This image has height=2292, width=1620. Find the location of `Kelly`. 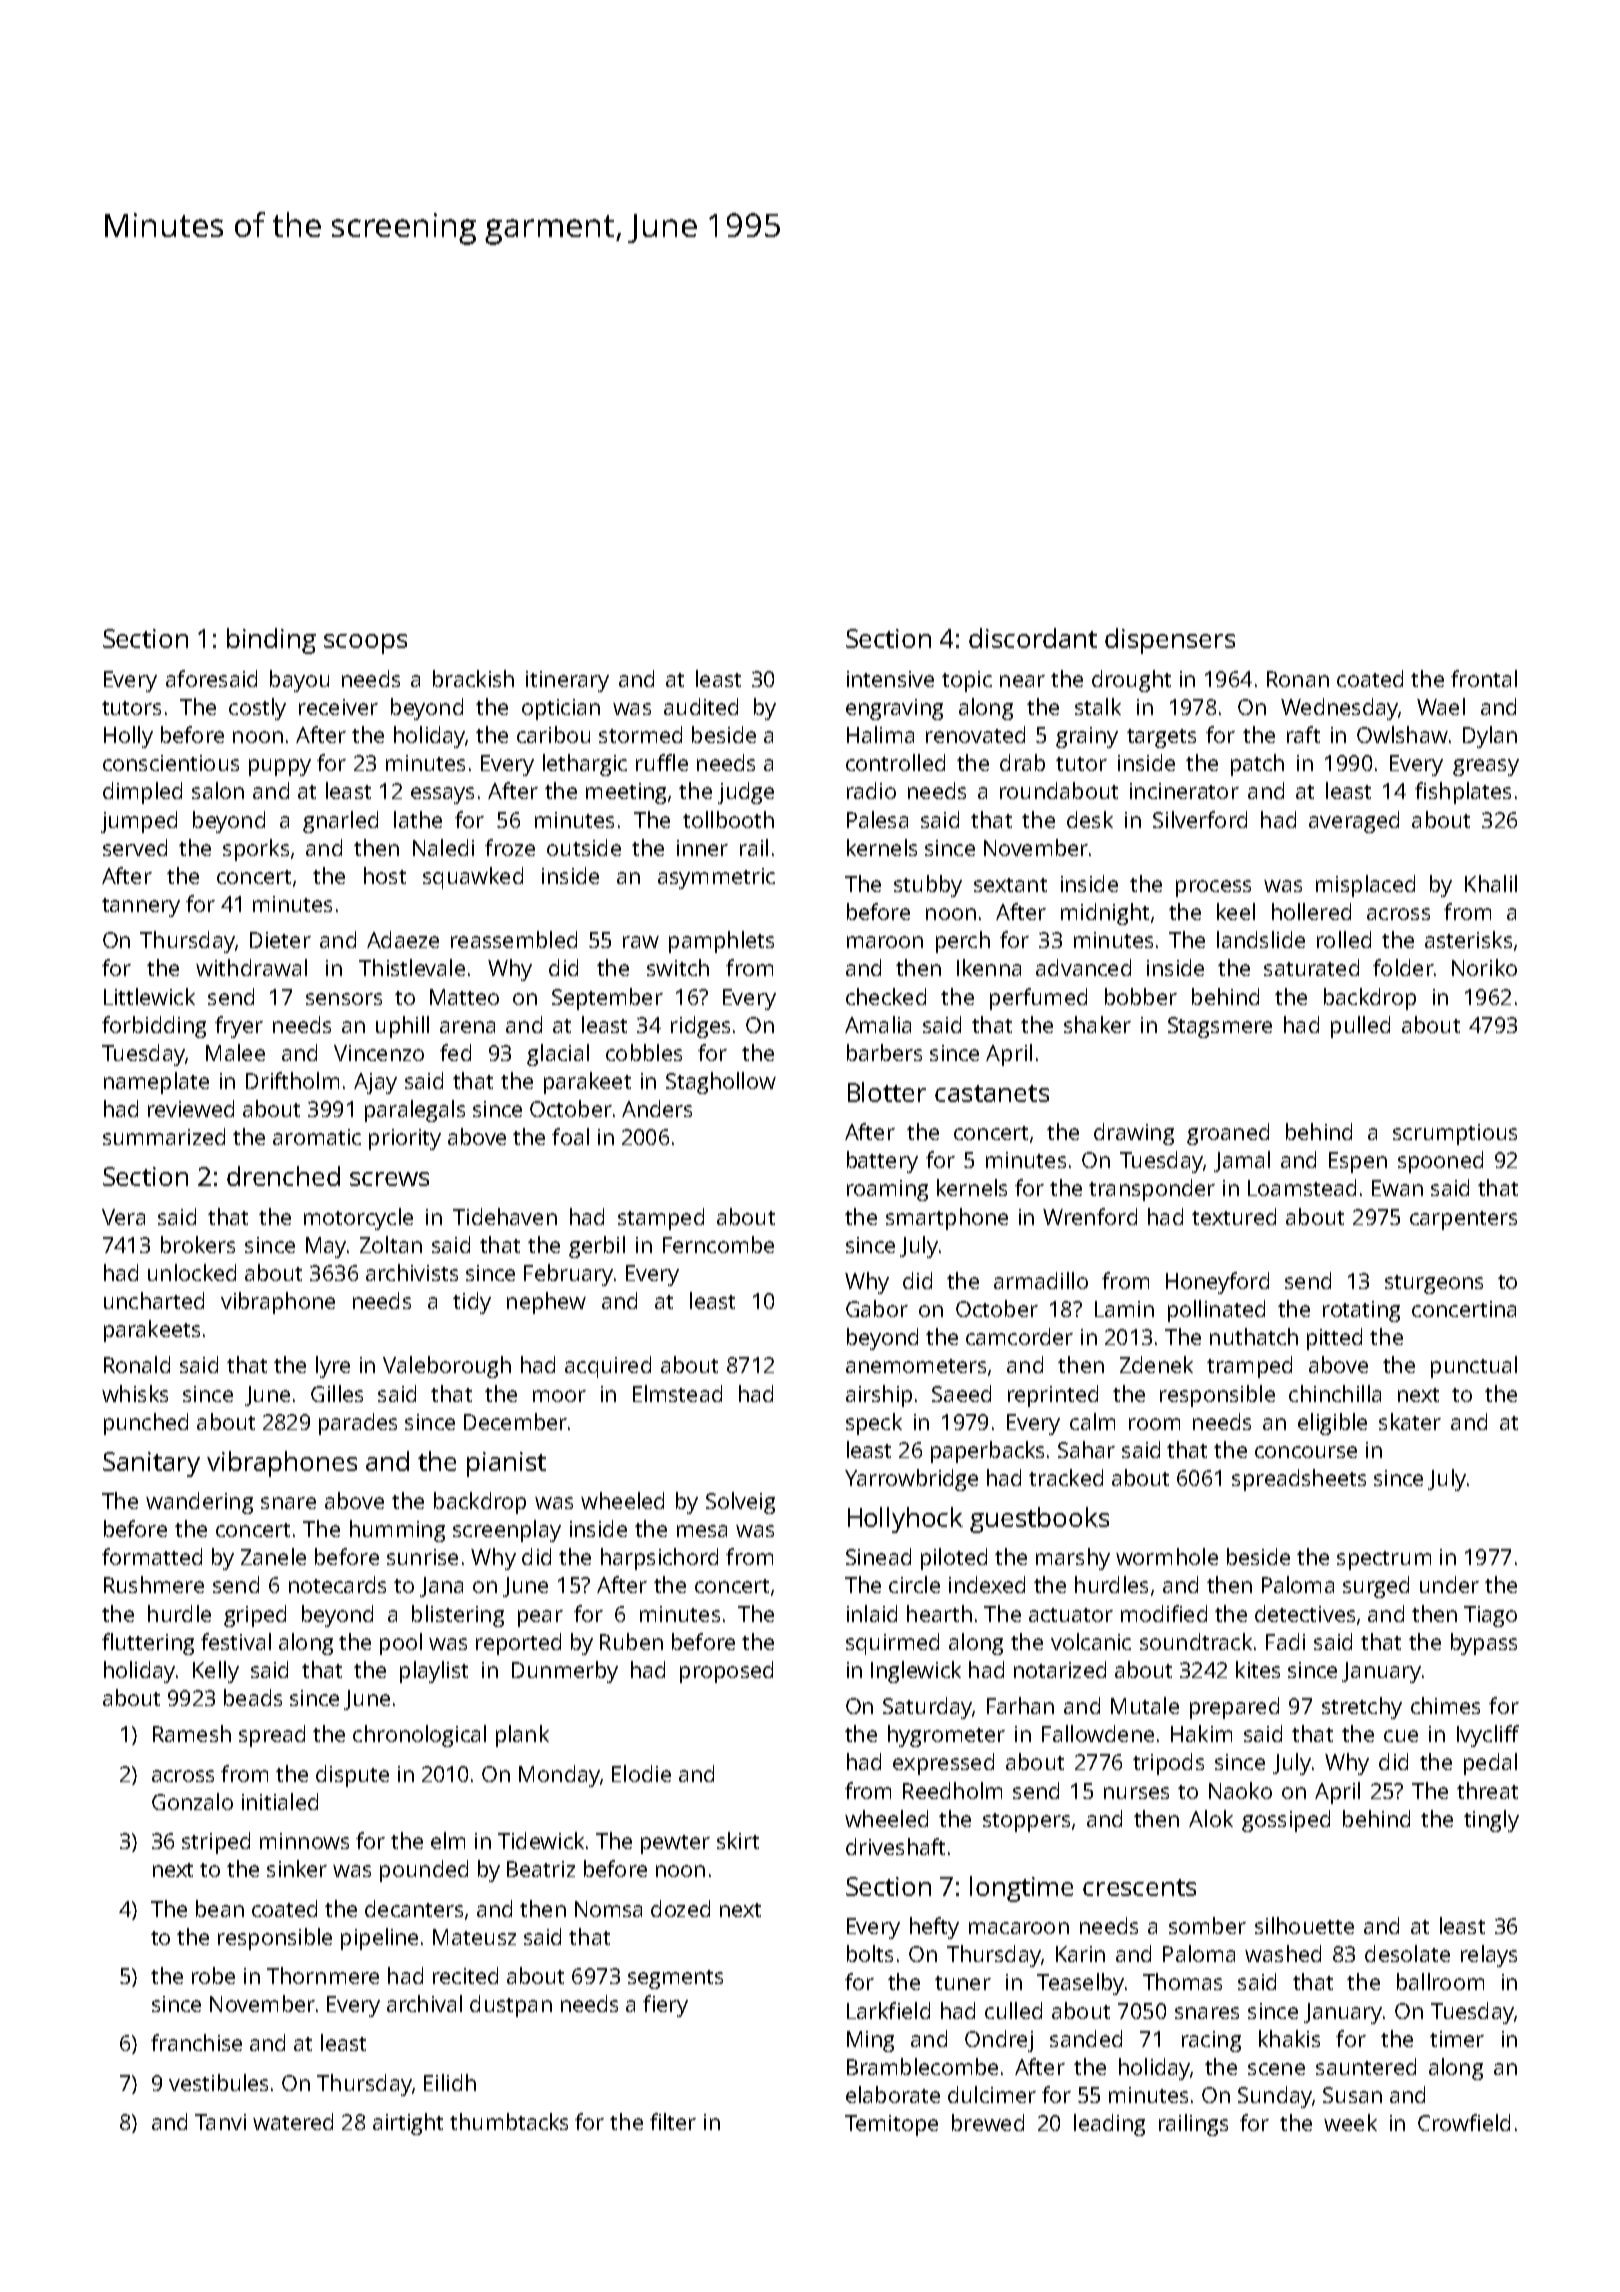

Kelly is located at coordinates (216, 1672).
